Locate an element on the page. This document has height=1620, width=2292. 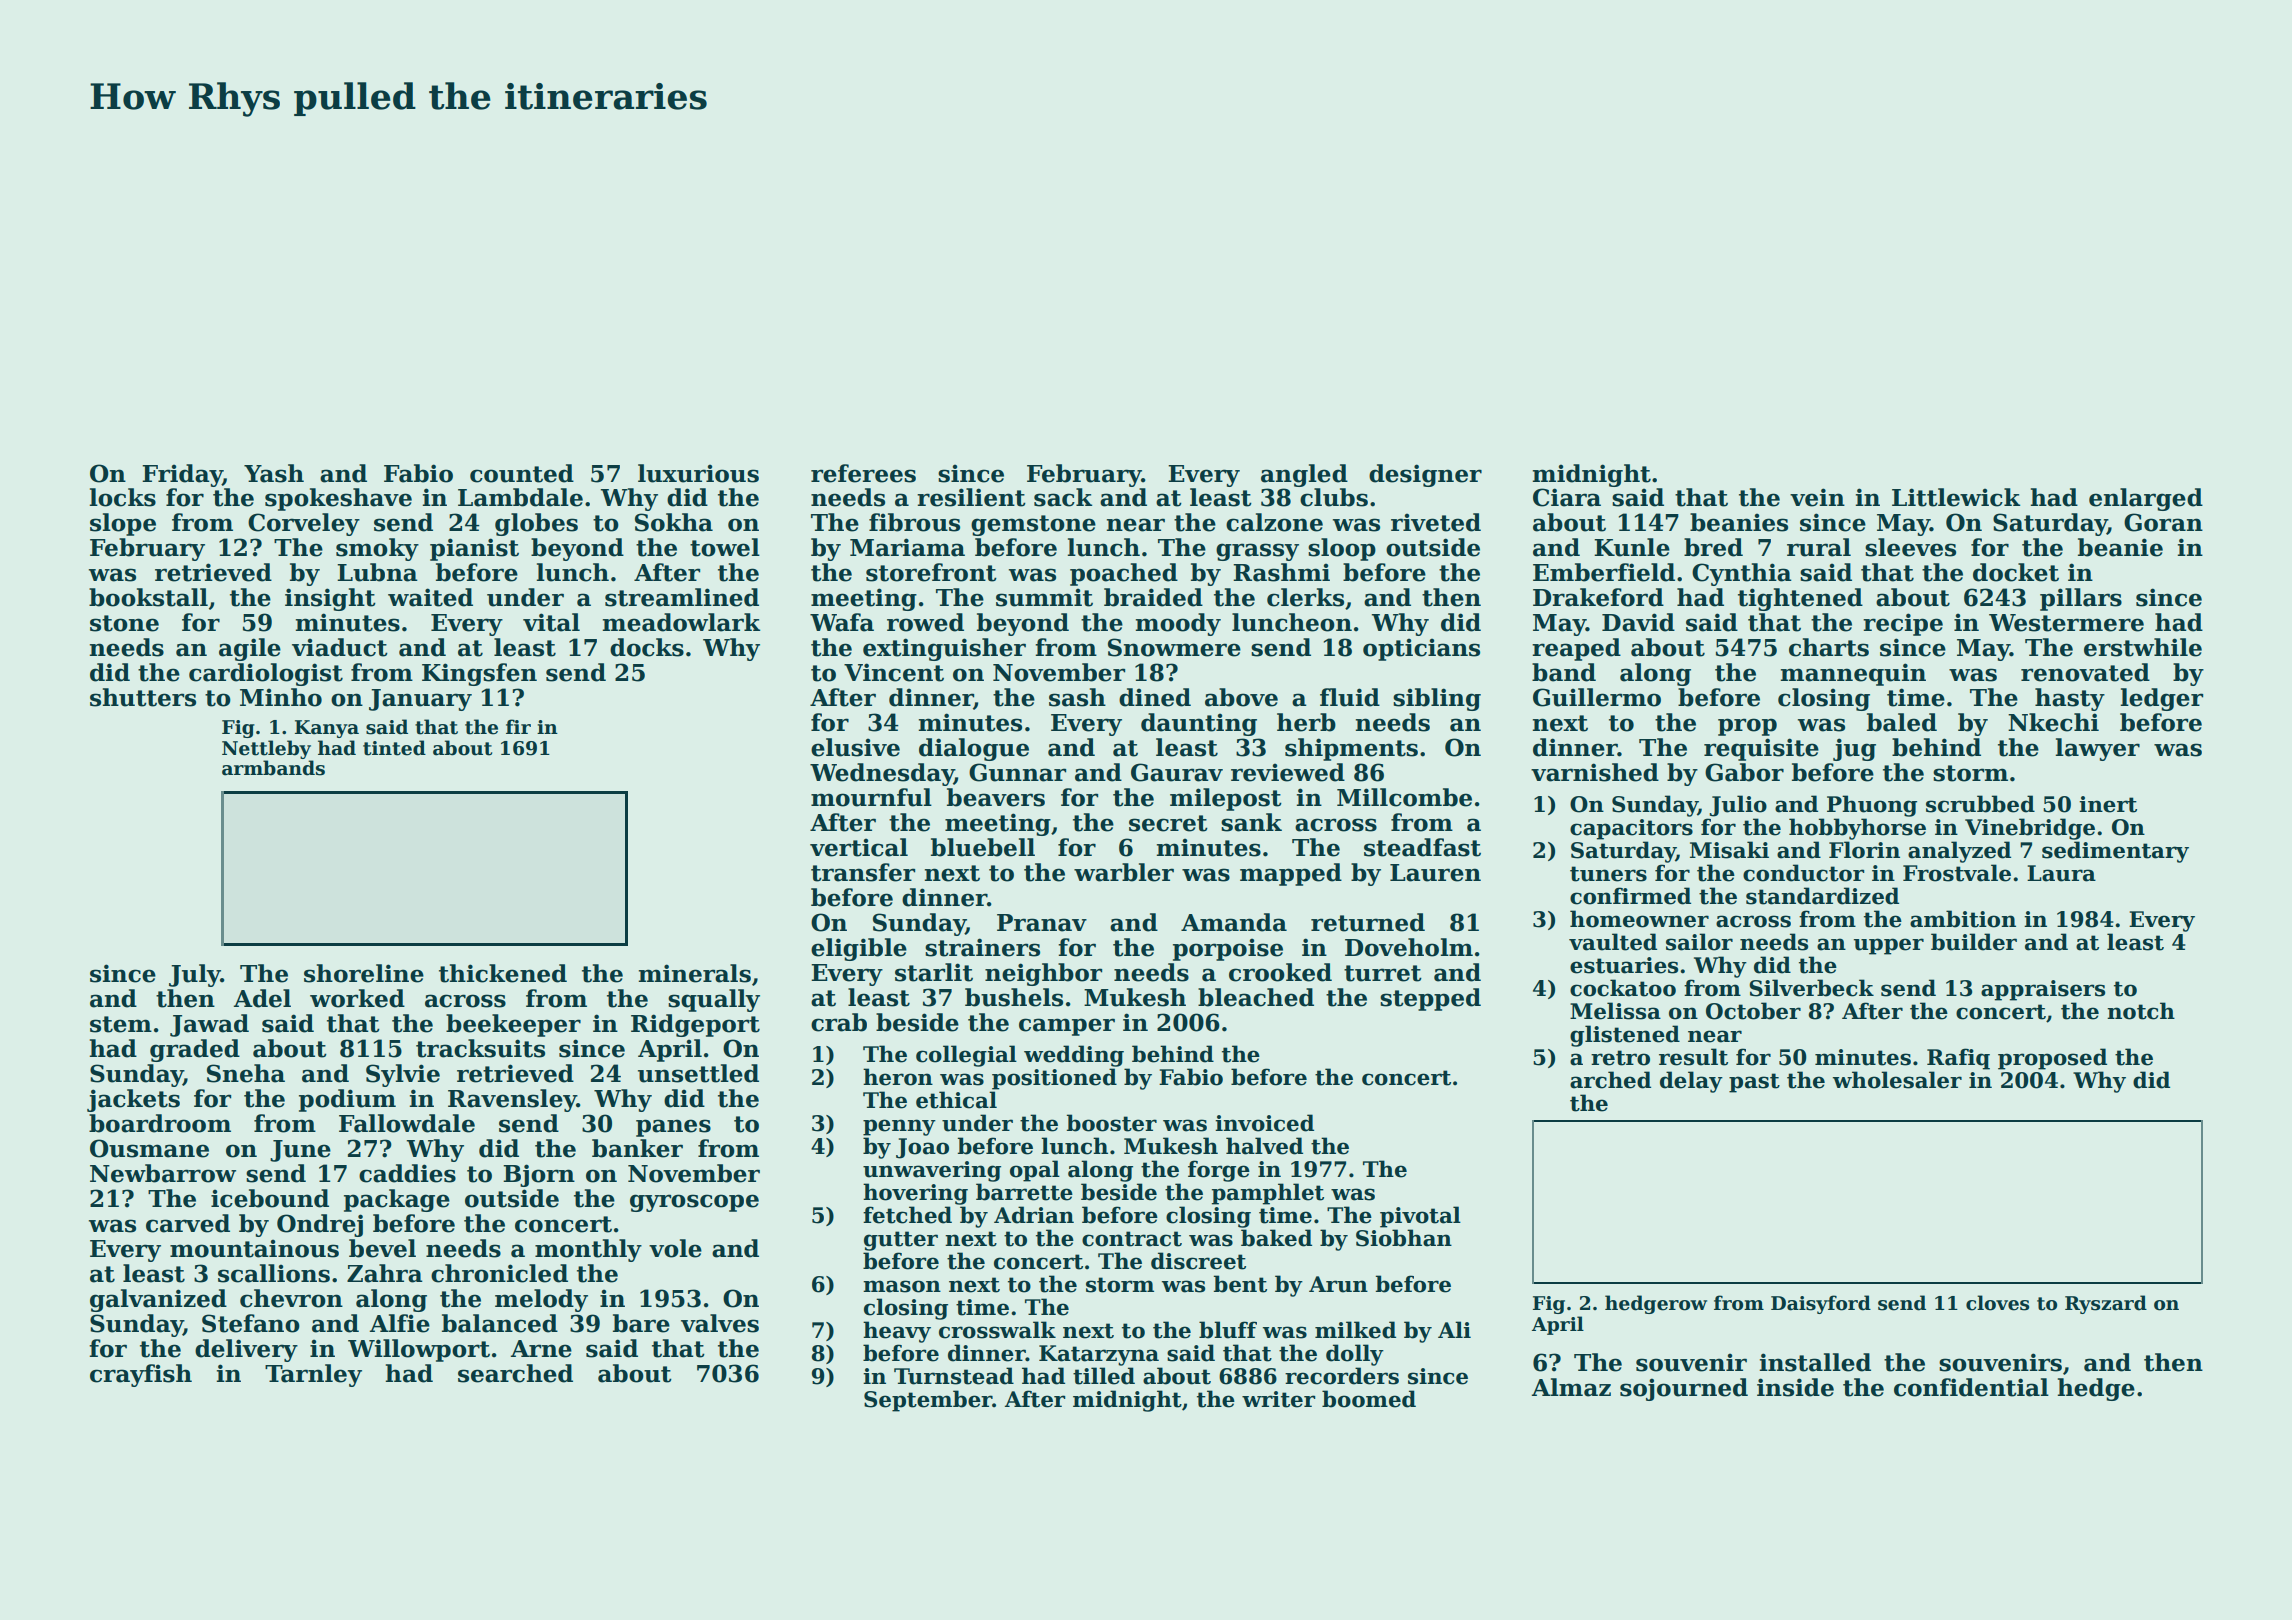
daunting is located at coordinates (1199, 724).
